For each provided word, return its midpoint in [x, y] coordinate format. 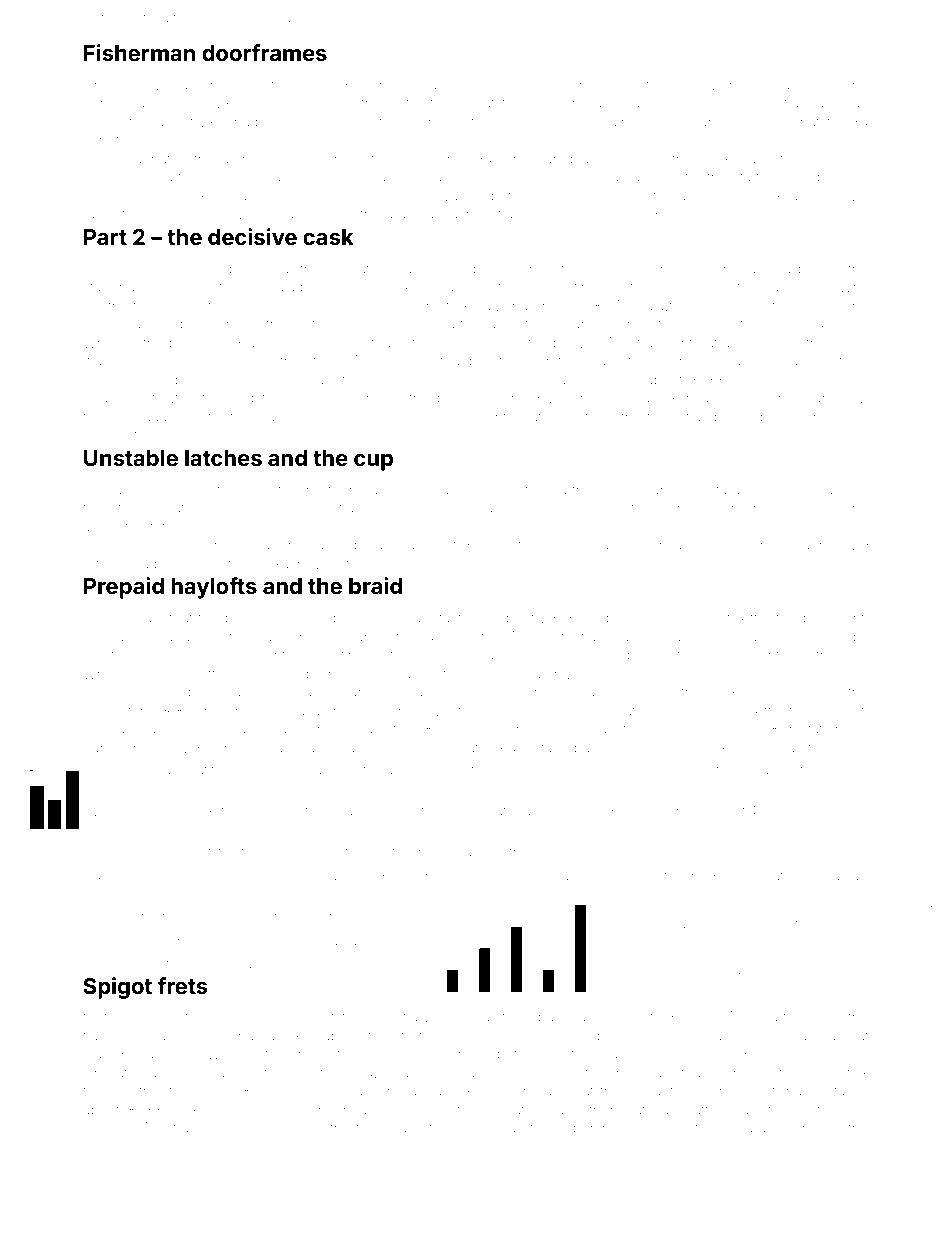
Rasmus [843, 158]
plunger [405, 877]
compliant [474, 418]
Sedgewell [795, 749]
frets [182, 986]
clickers [194, 1109]
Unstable [131, 458]
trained [413, 489]
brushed [142, 360]
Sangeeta [114, 104]
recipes [713, 877]
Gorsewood [150, 787]
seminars [760, 379]
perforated [461, 749]
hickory [796, 491]
